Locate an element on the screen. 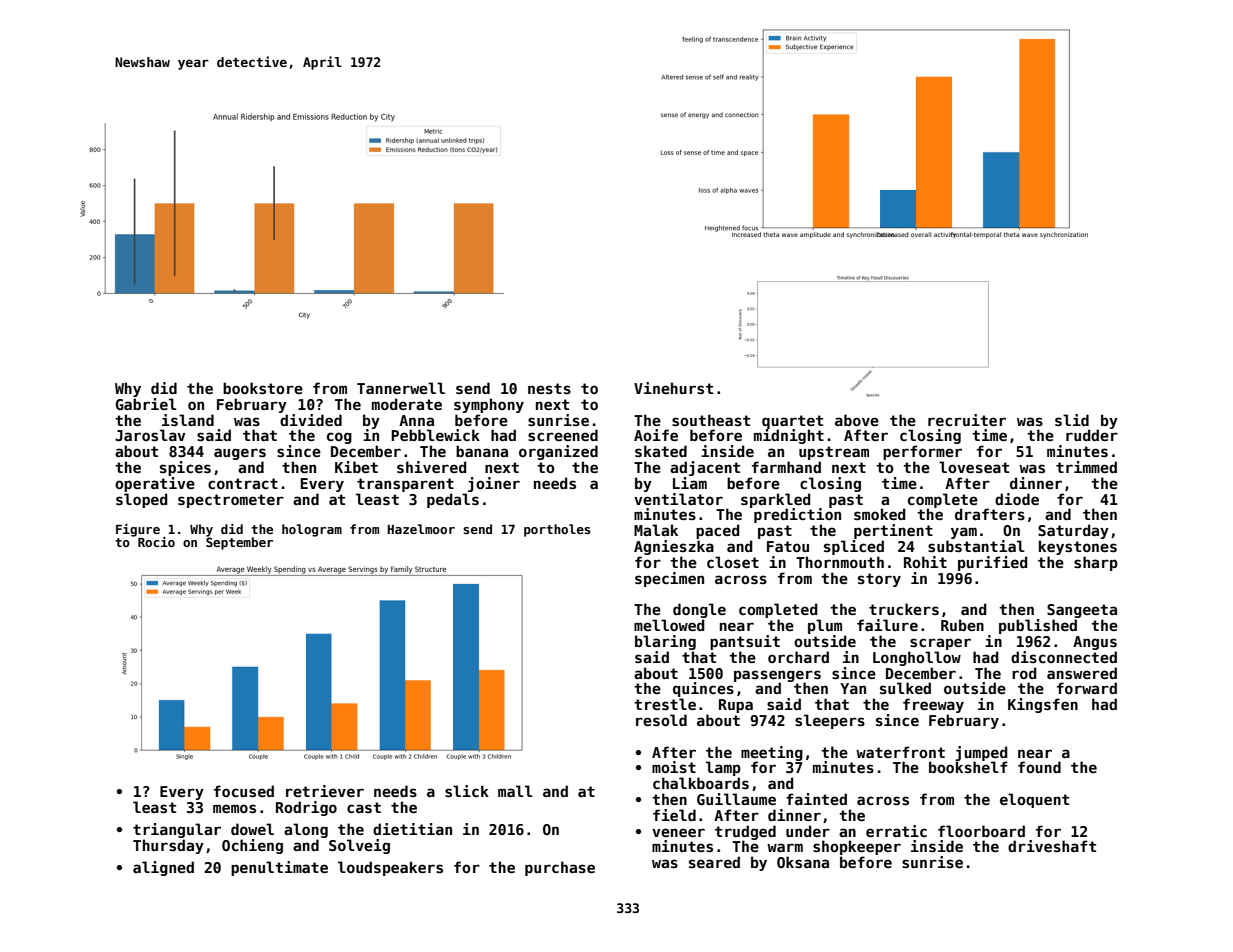 This screenshot has width=1233, height=952. Hazelmoor is located at coordinates (421, 529).
